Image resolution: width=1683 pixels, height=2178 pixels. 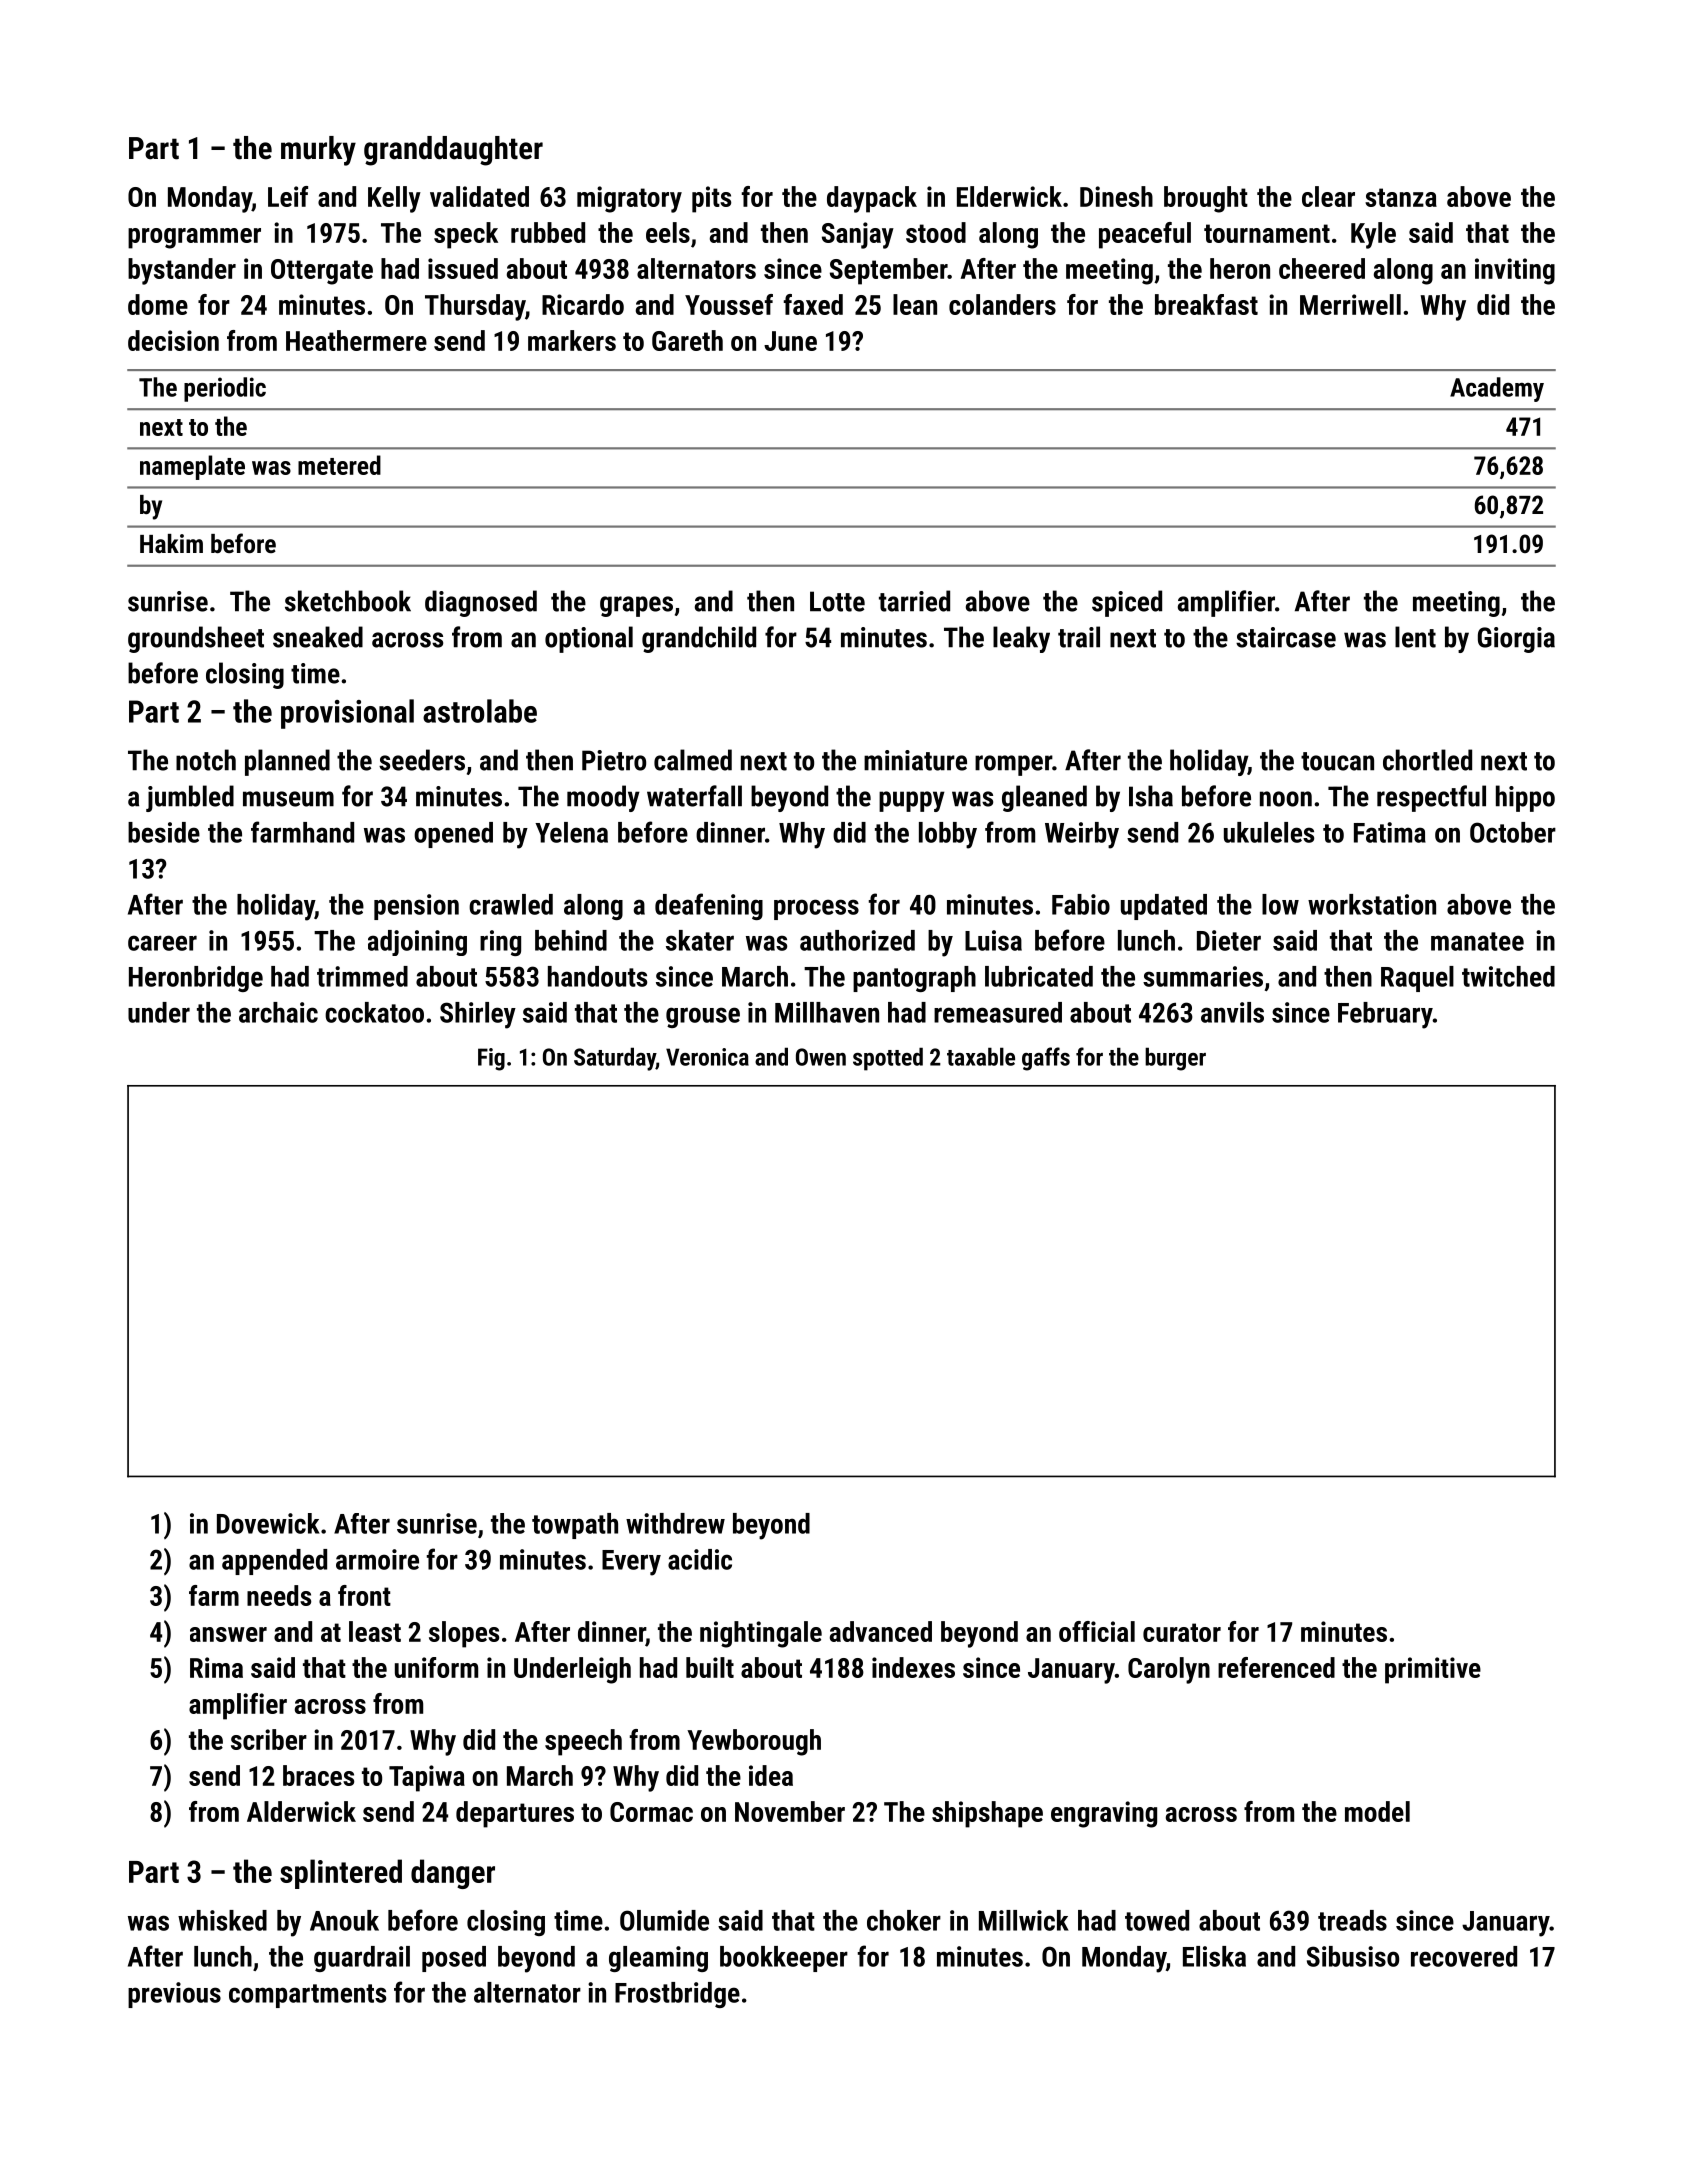 I want to click on burger, so click(x=1175, y=1059).
